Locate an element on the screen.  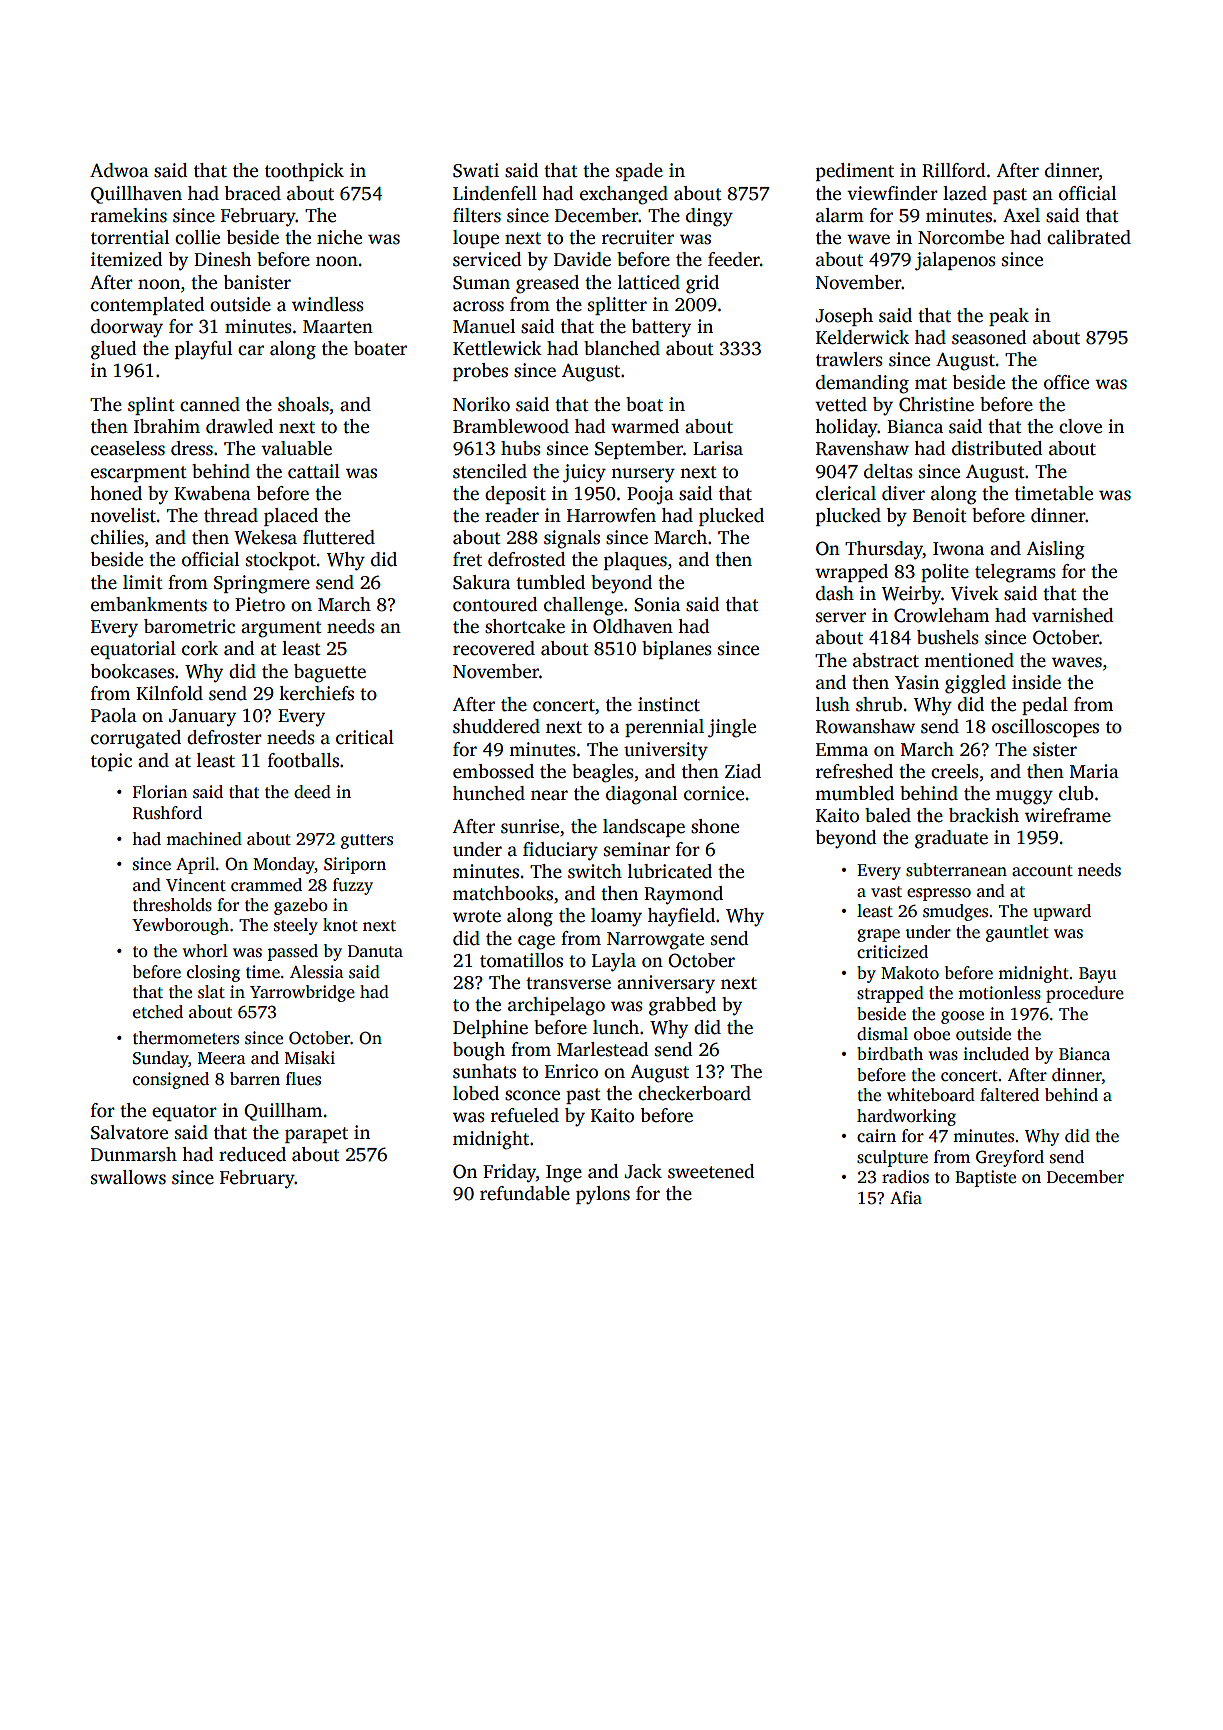
Salvatore is located at coordinates (129, 1132).
